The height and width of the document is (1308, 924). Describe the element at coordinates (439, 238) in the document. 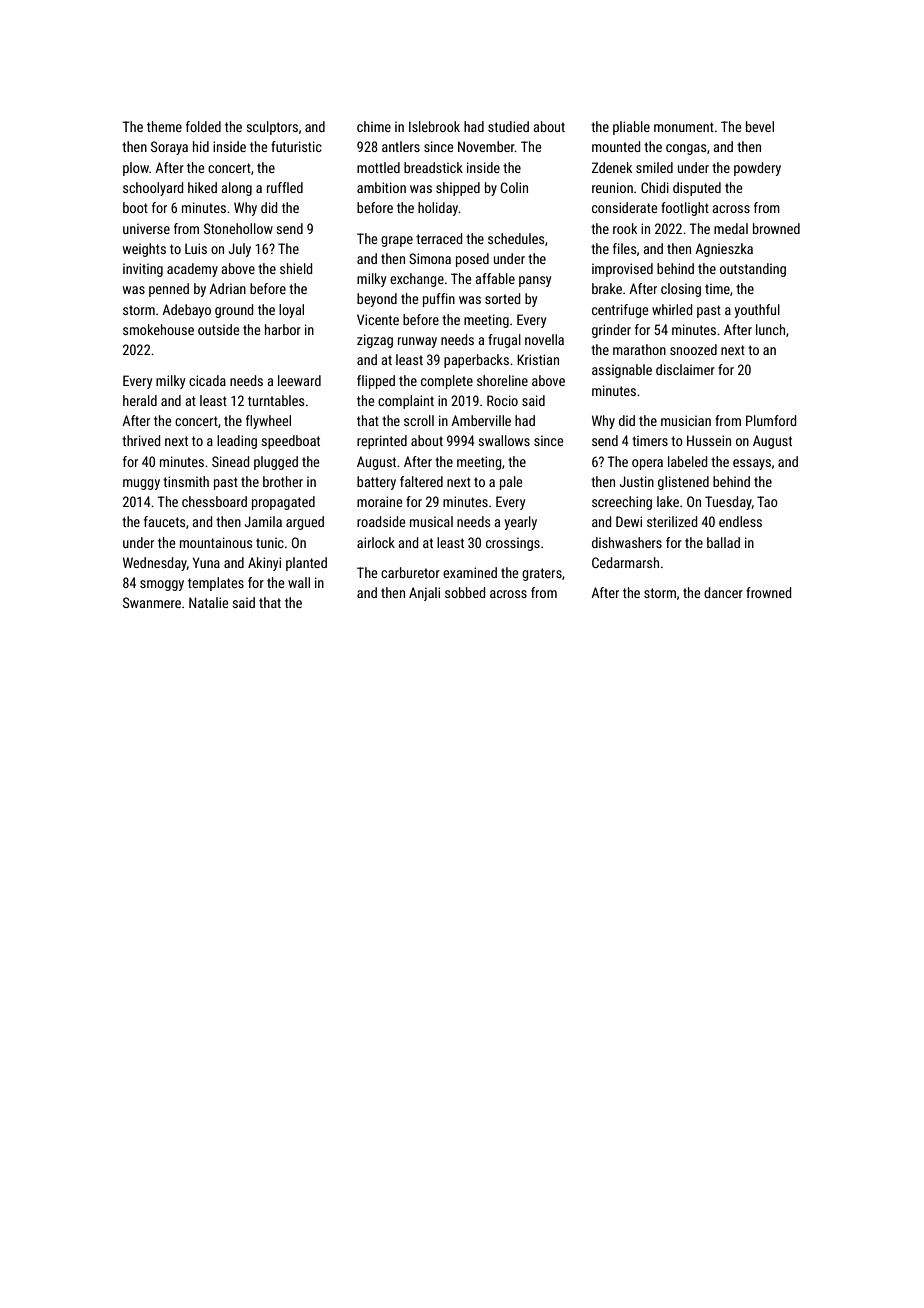

I see `terraced` at that location.
